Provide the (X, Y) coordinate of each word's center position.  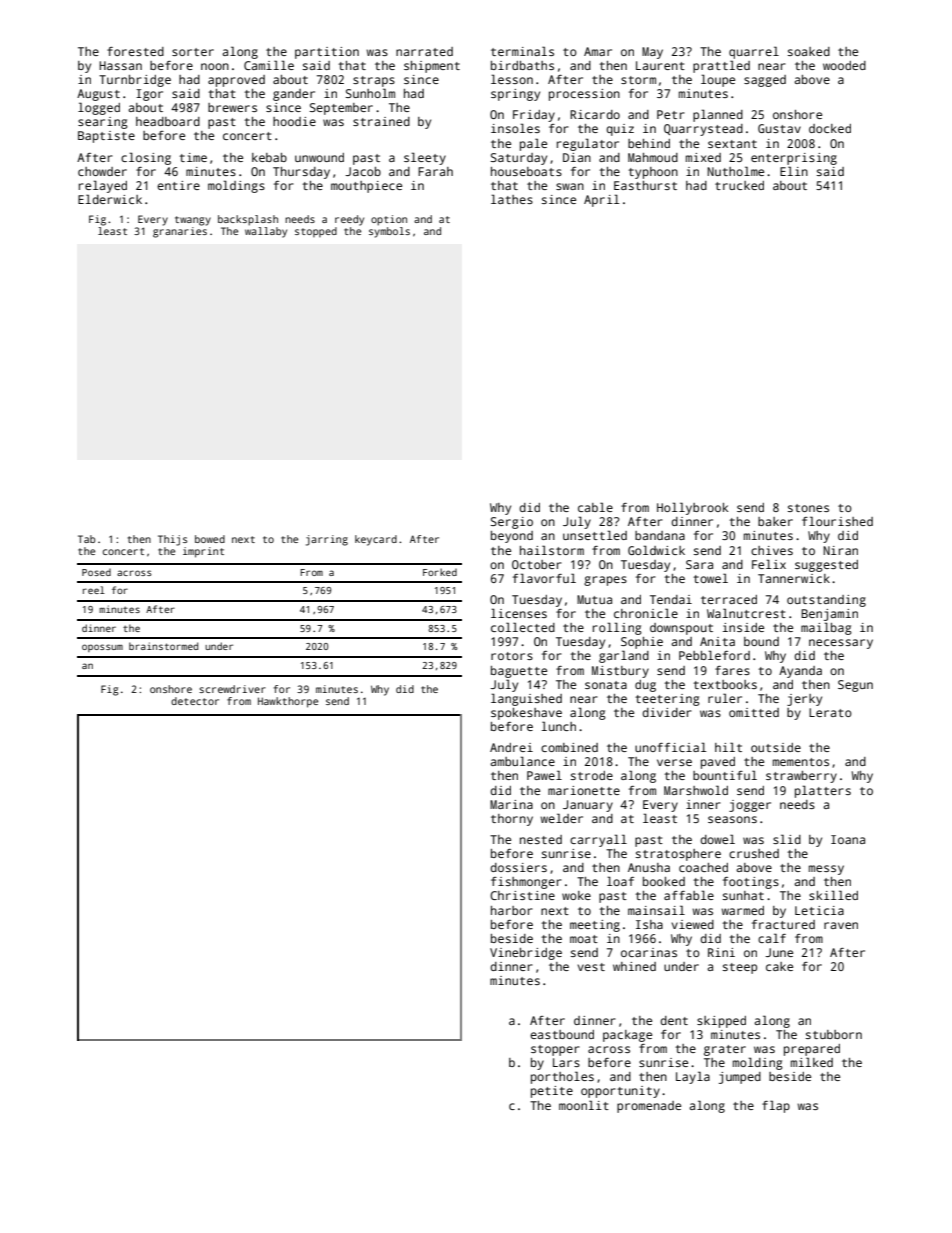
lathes (512, 199)
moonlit (584, 1105)
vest (591, 967)
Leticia (819, 910)
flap (776, 1106)
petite (552, 1092)
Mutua (594, 599)
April (602, 200)
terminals (522, 51)
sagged (765, 81)
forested (135, 51)
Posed (96, 572)
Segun (855, 686)
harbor (512, 910)
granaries (180, 232)
